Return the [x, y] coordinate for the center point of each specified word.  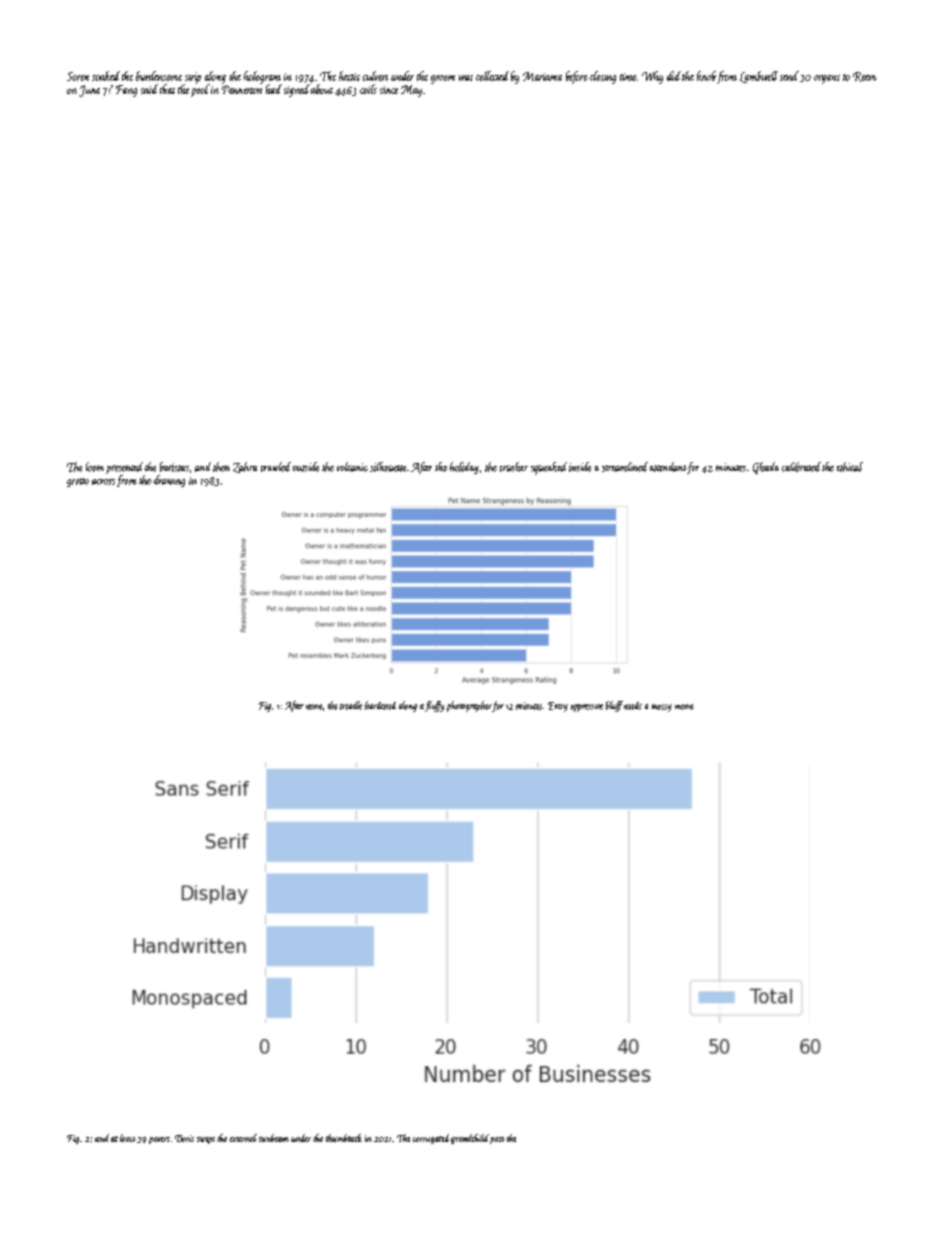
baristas [174, 467]
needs [633, 706]
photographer [469, 706]
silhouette [388, 467]
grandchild [470, 1139]
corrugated [431, 1139]
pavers [159, 1140]
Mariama [542, 76]
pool [200, 90]
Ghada [766, 468]
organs [827, 79]
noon [314, 707]
